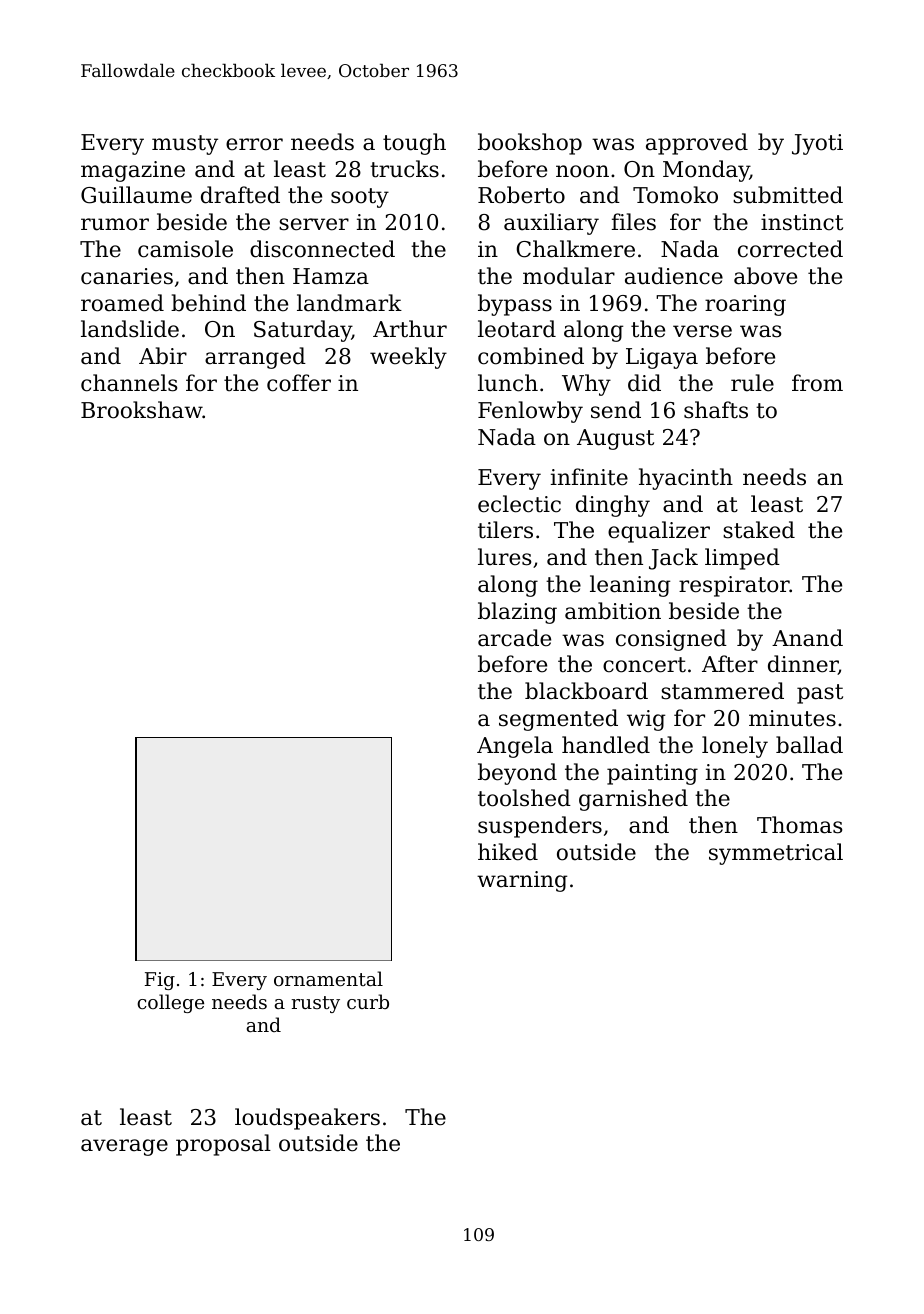 The width and height of the screenshot is (924, 1314). What do you see at coordinates (254, 144) in the screenshot?
I see `error` at bounding box center [254, 144].
